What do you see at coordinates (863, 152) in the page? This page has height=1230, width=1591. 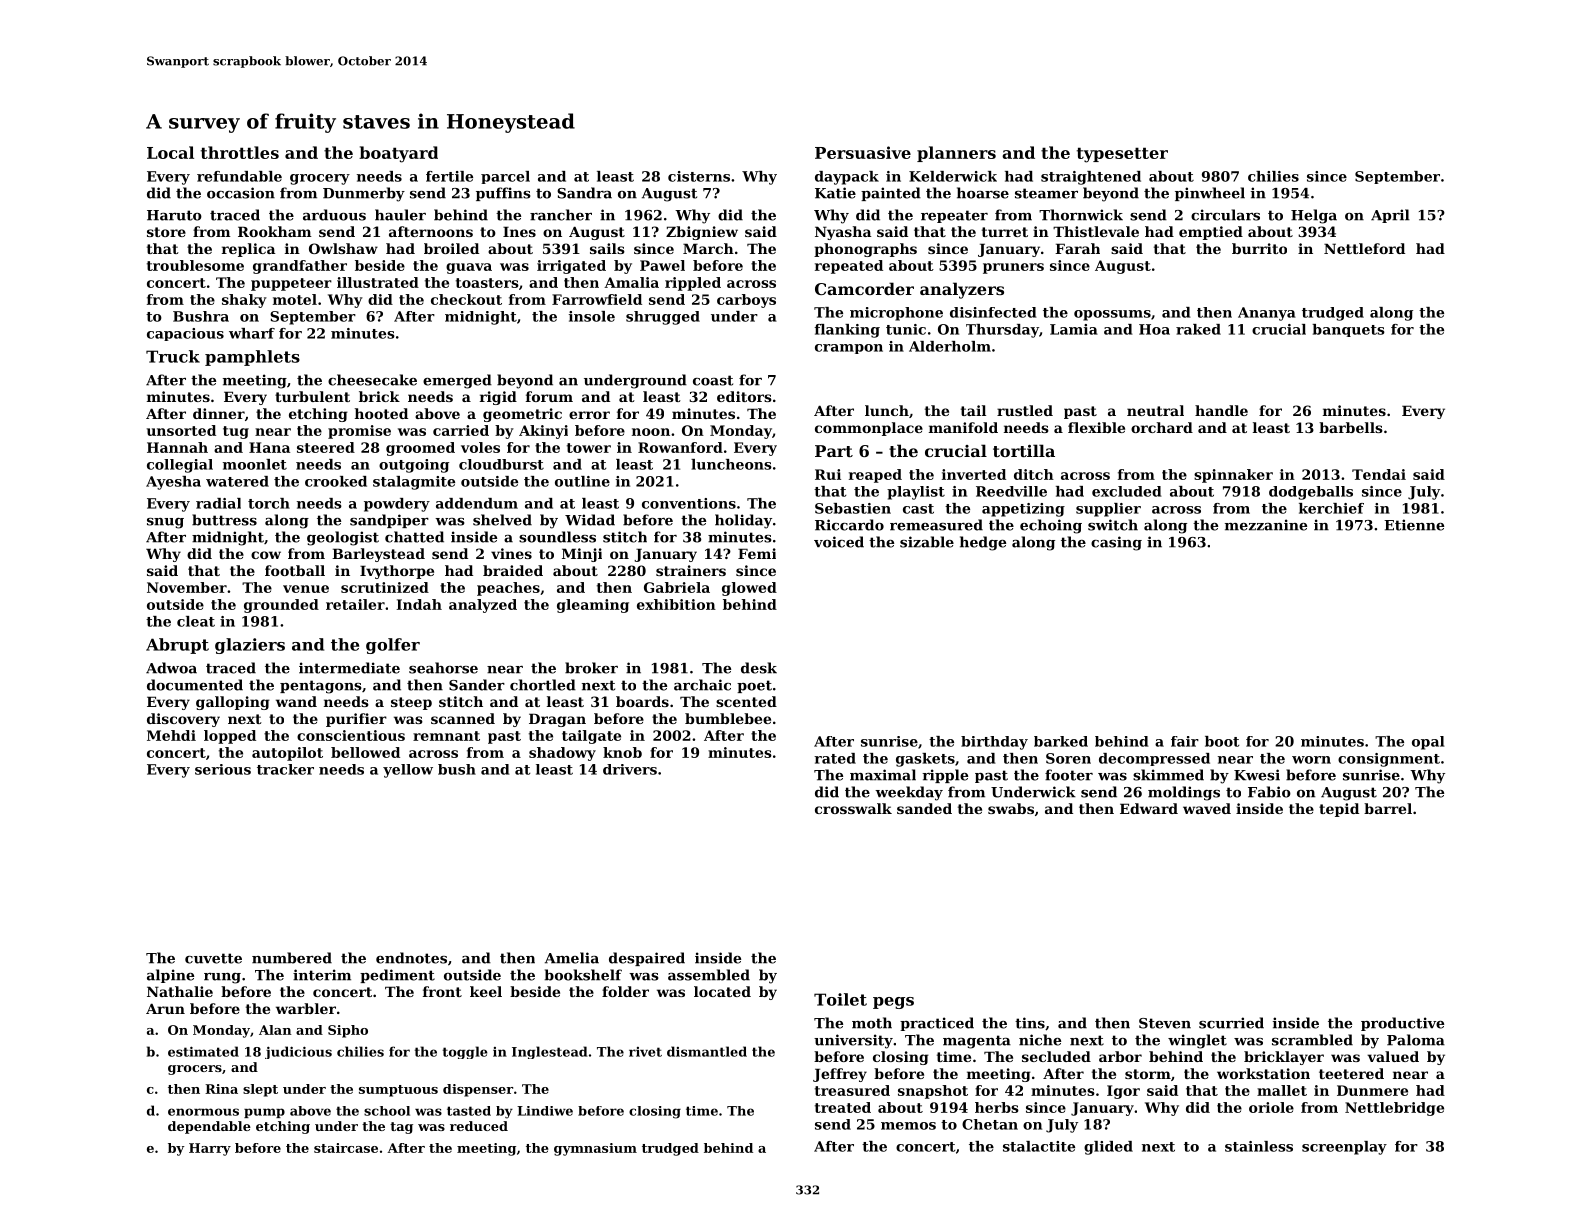 I see `Persuasive` at bounding box center [863, 152].
